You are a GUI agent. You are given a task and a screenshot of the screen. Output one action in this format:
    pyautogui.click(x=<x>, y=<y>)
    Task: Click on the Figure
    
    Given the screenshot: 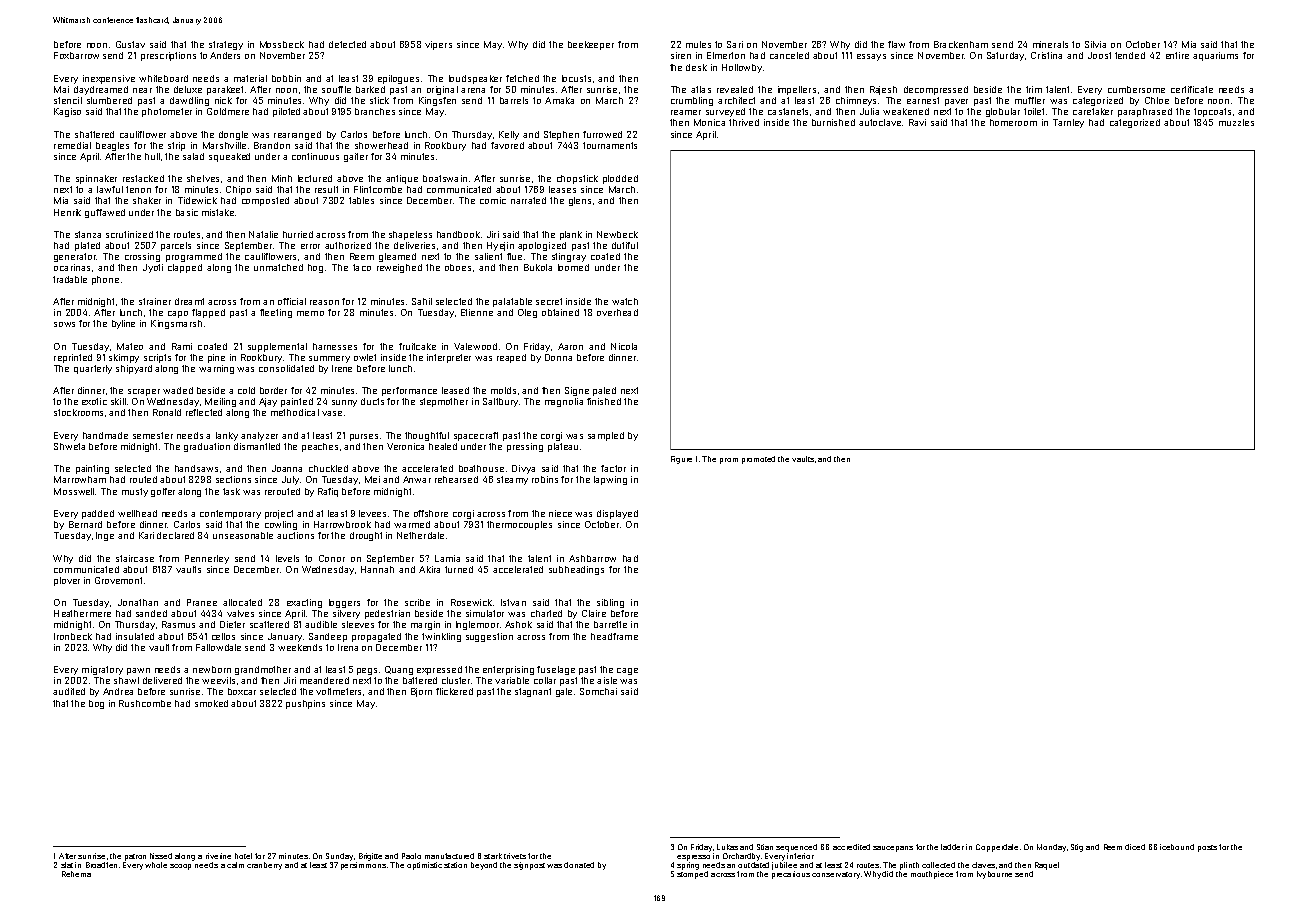 What is the action you would take?
    pyautogui.click(x=681, y=460)
